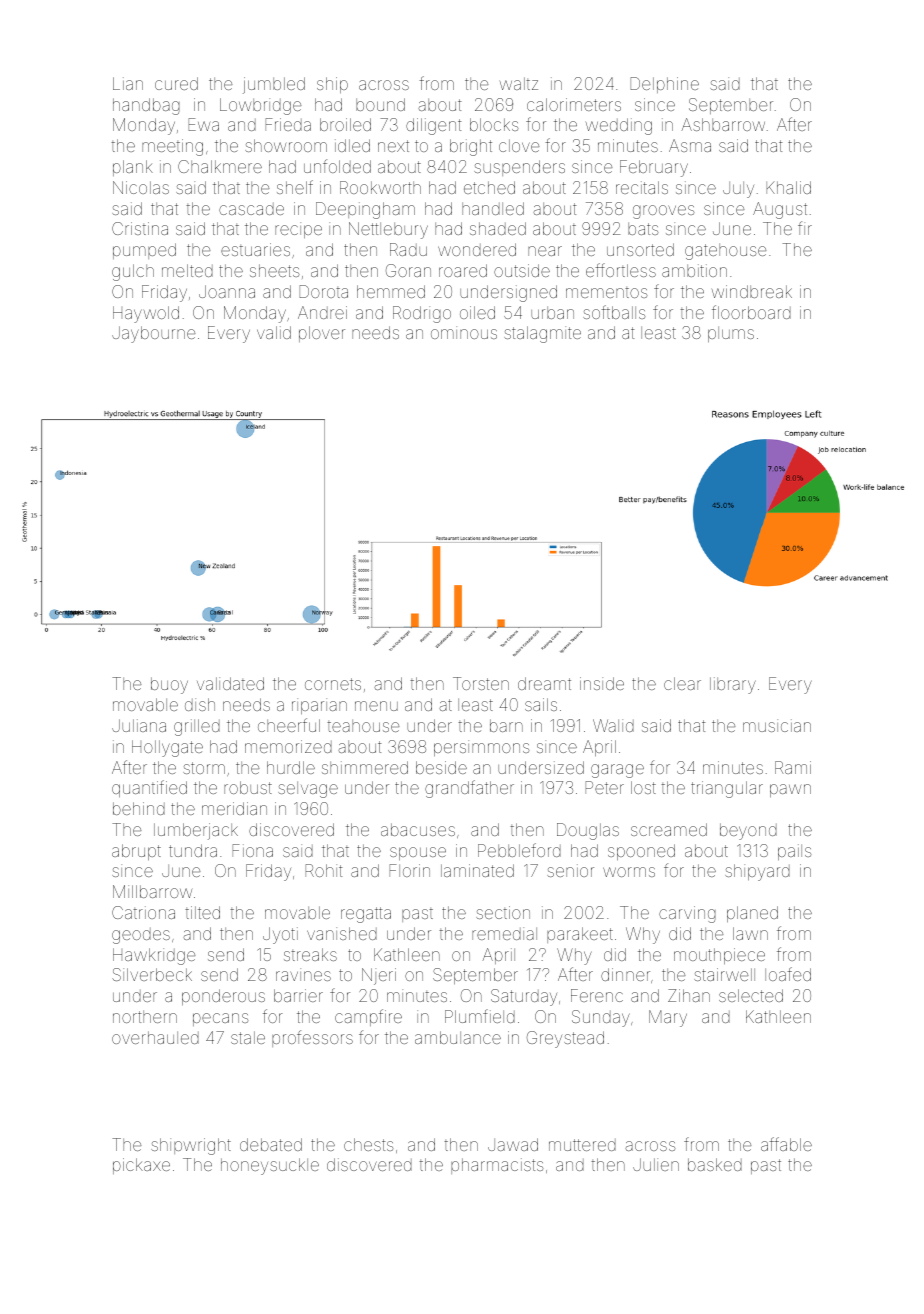 The height and width of the document is (1314, 924). What do you see at coordinates (682, 683) in the document?
I see `clear` at bounding box center [682, 683].
